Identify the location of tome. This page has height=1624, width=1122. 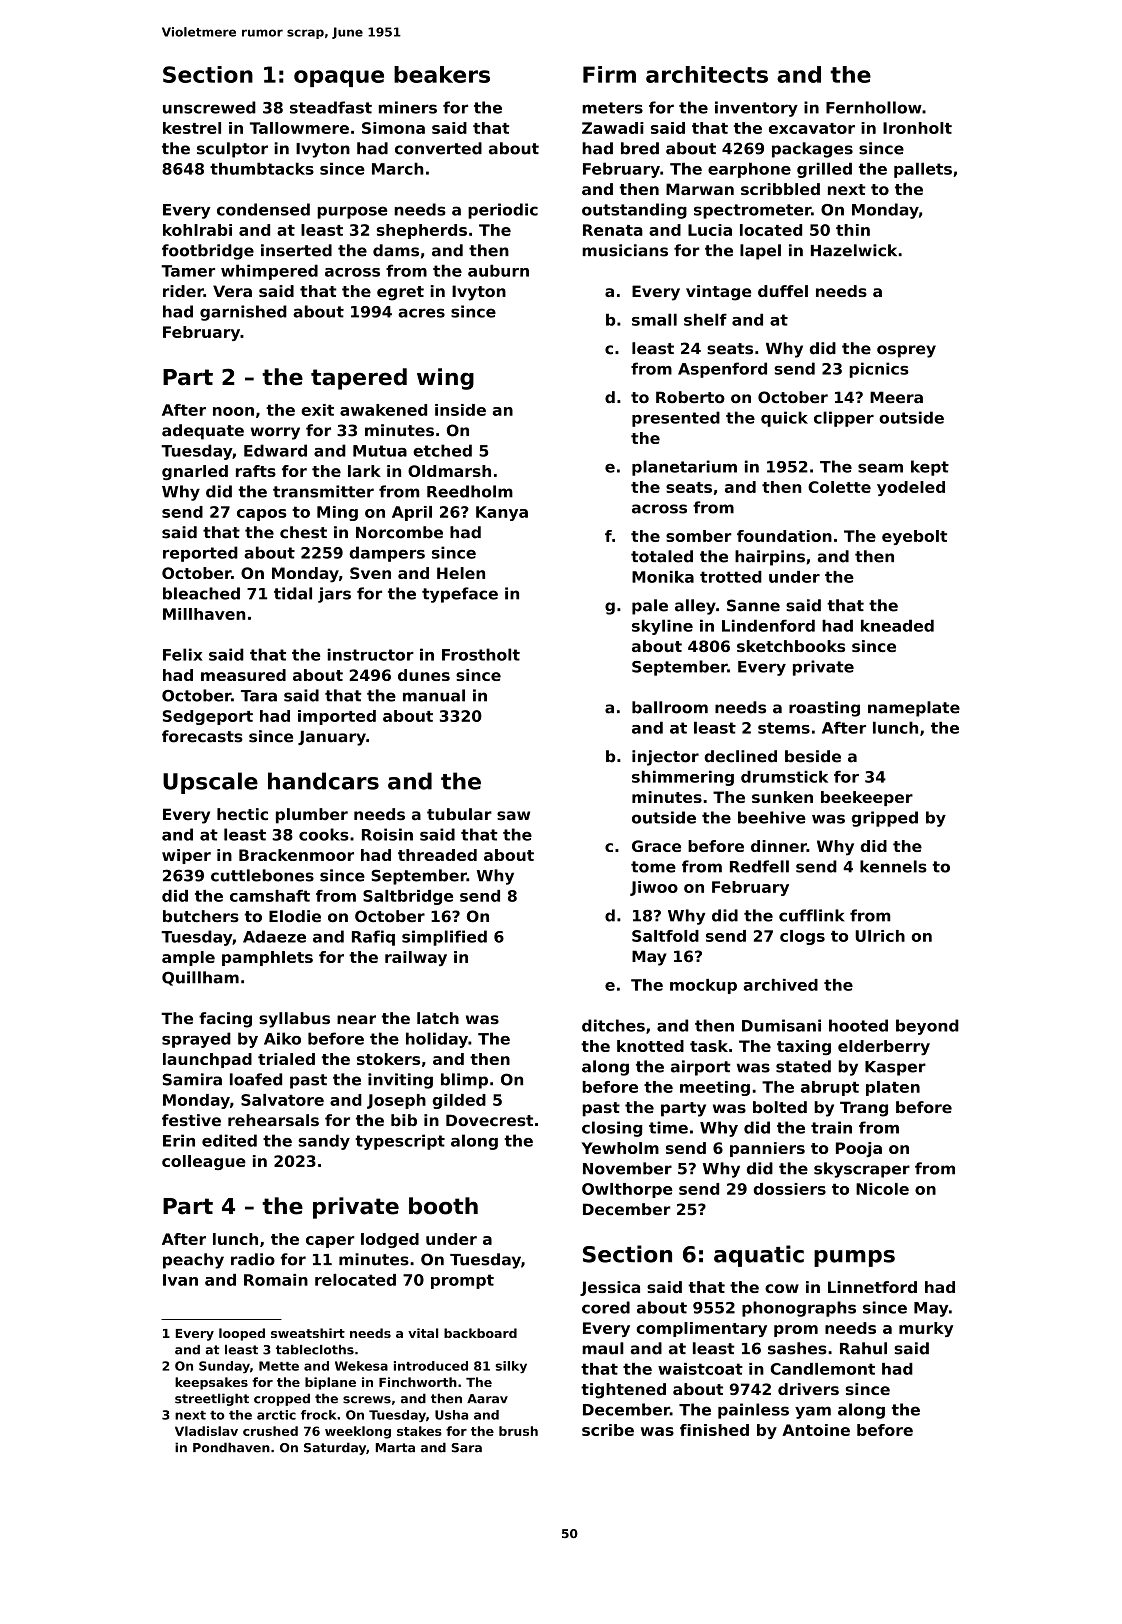
(653, 867).
